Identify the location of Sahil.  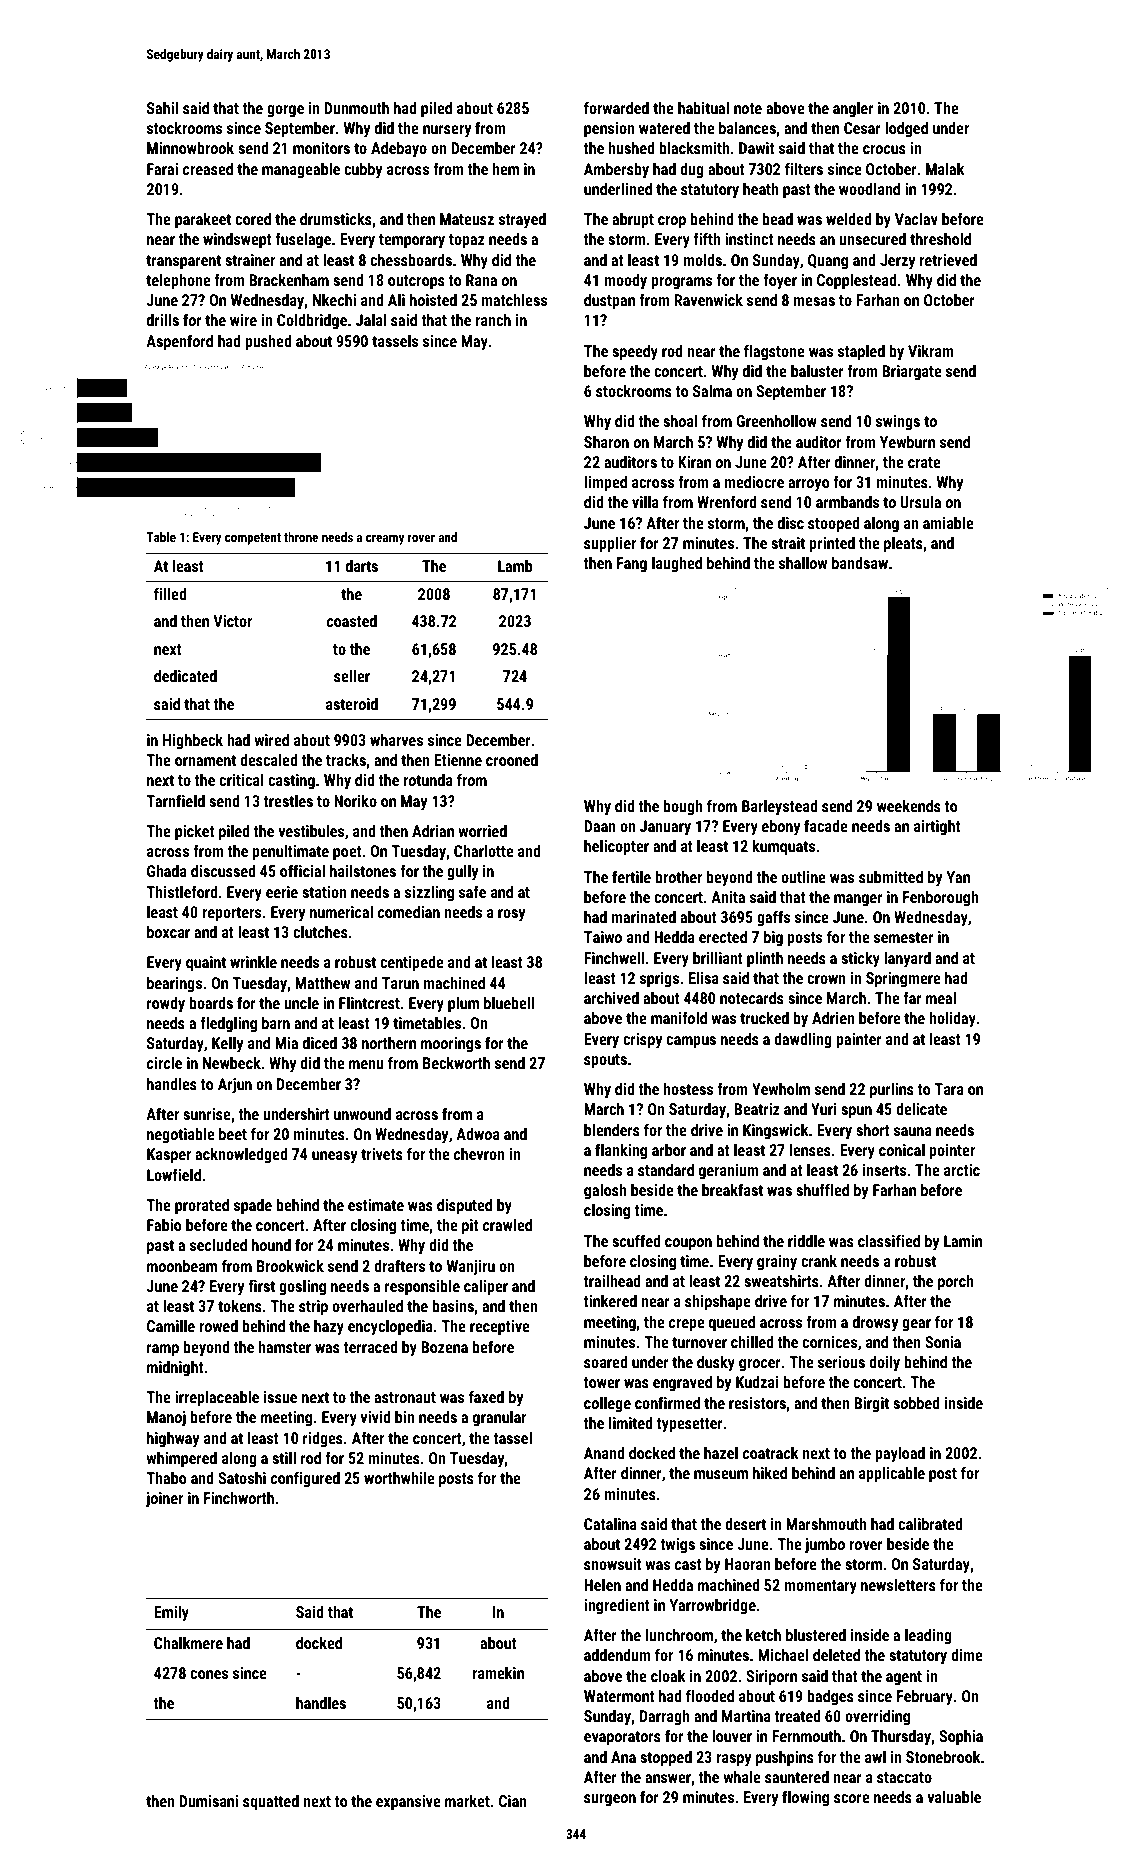
(162, 108).
